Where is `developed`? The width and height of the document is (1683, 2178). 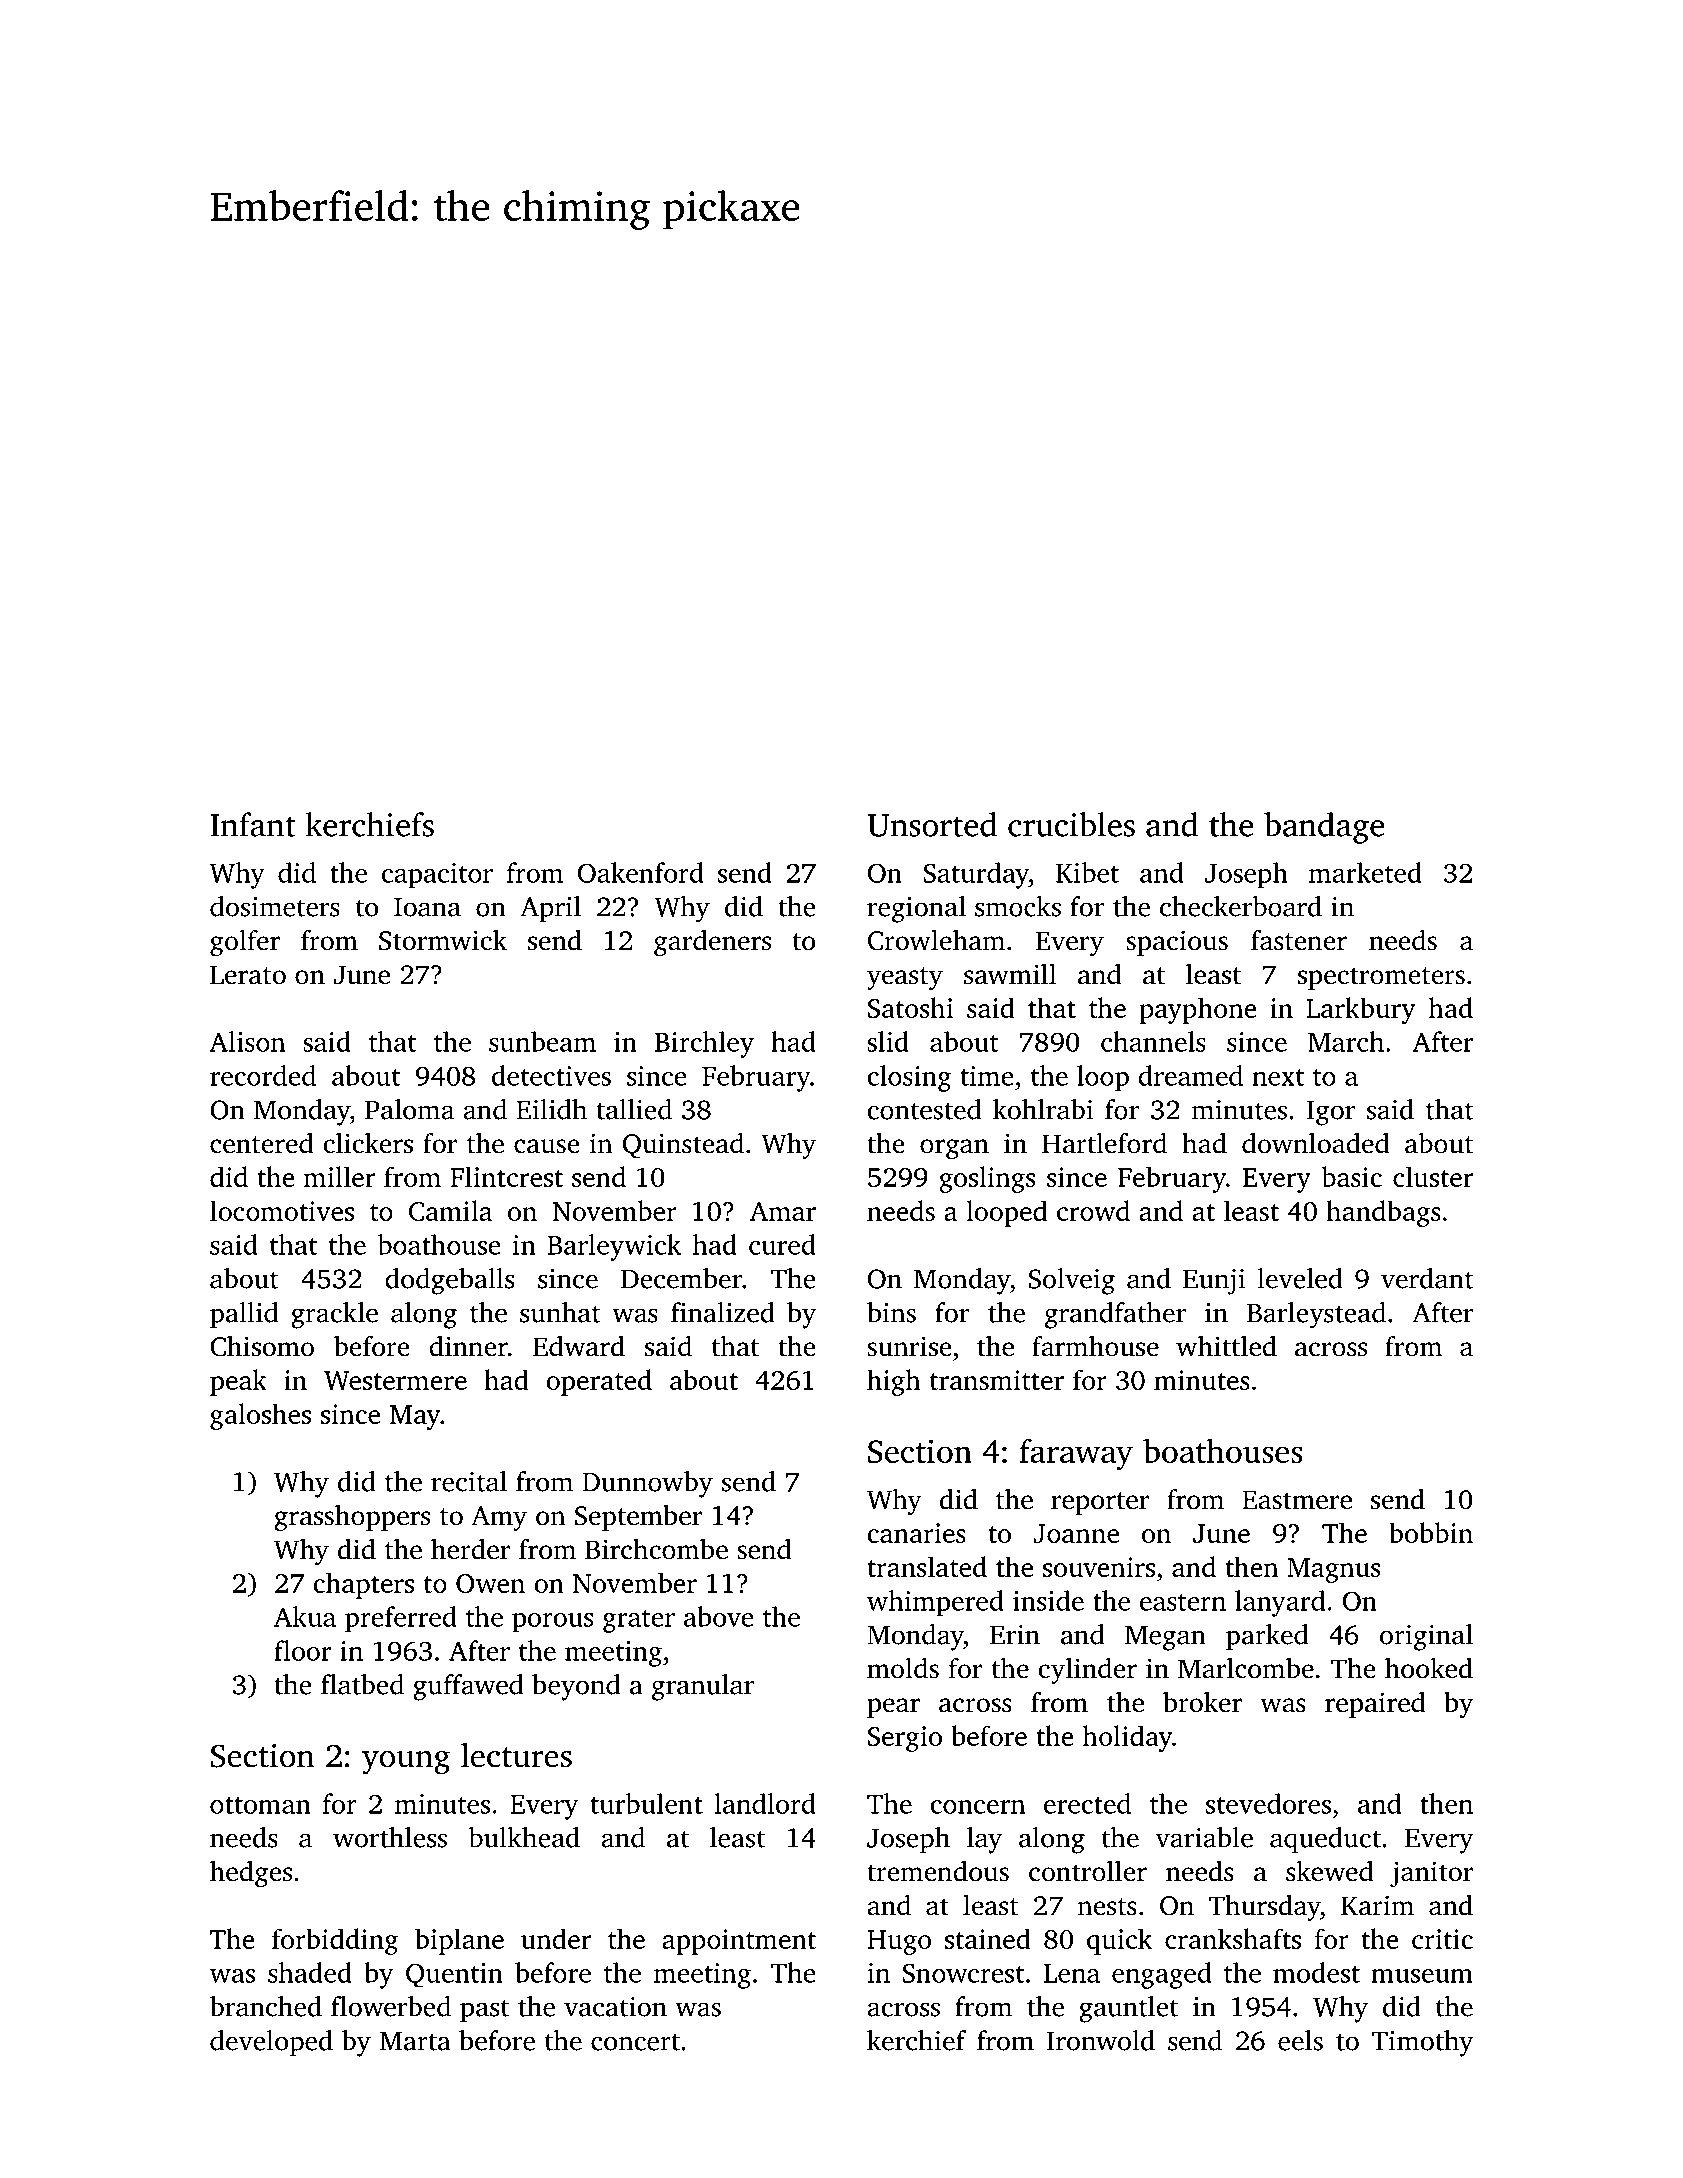
developed is located at coordinates (271, 2043).
